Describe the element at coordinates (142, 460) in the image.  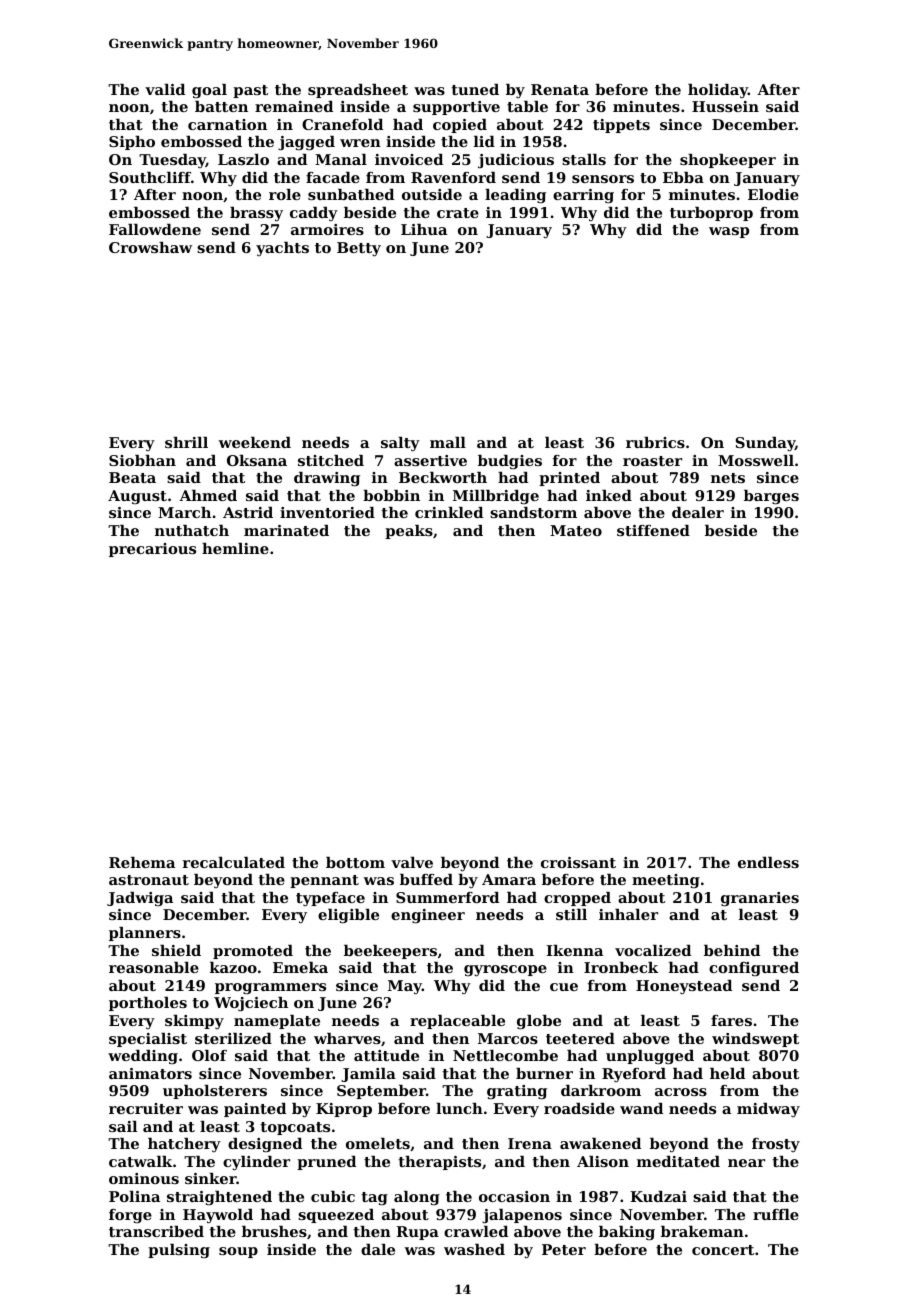
I see `Siobhan` at that location.
